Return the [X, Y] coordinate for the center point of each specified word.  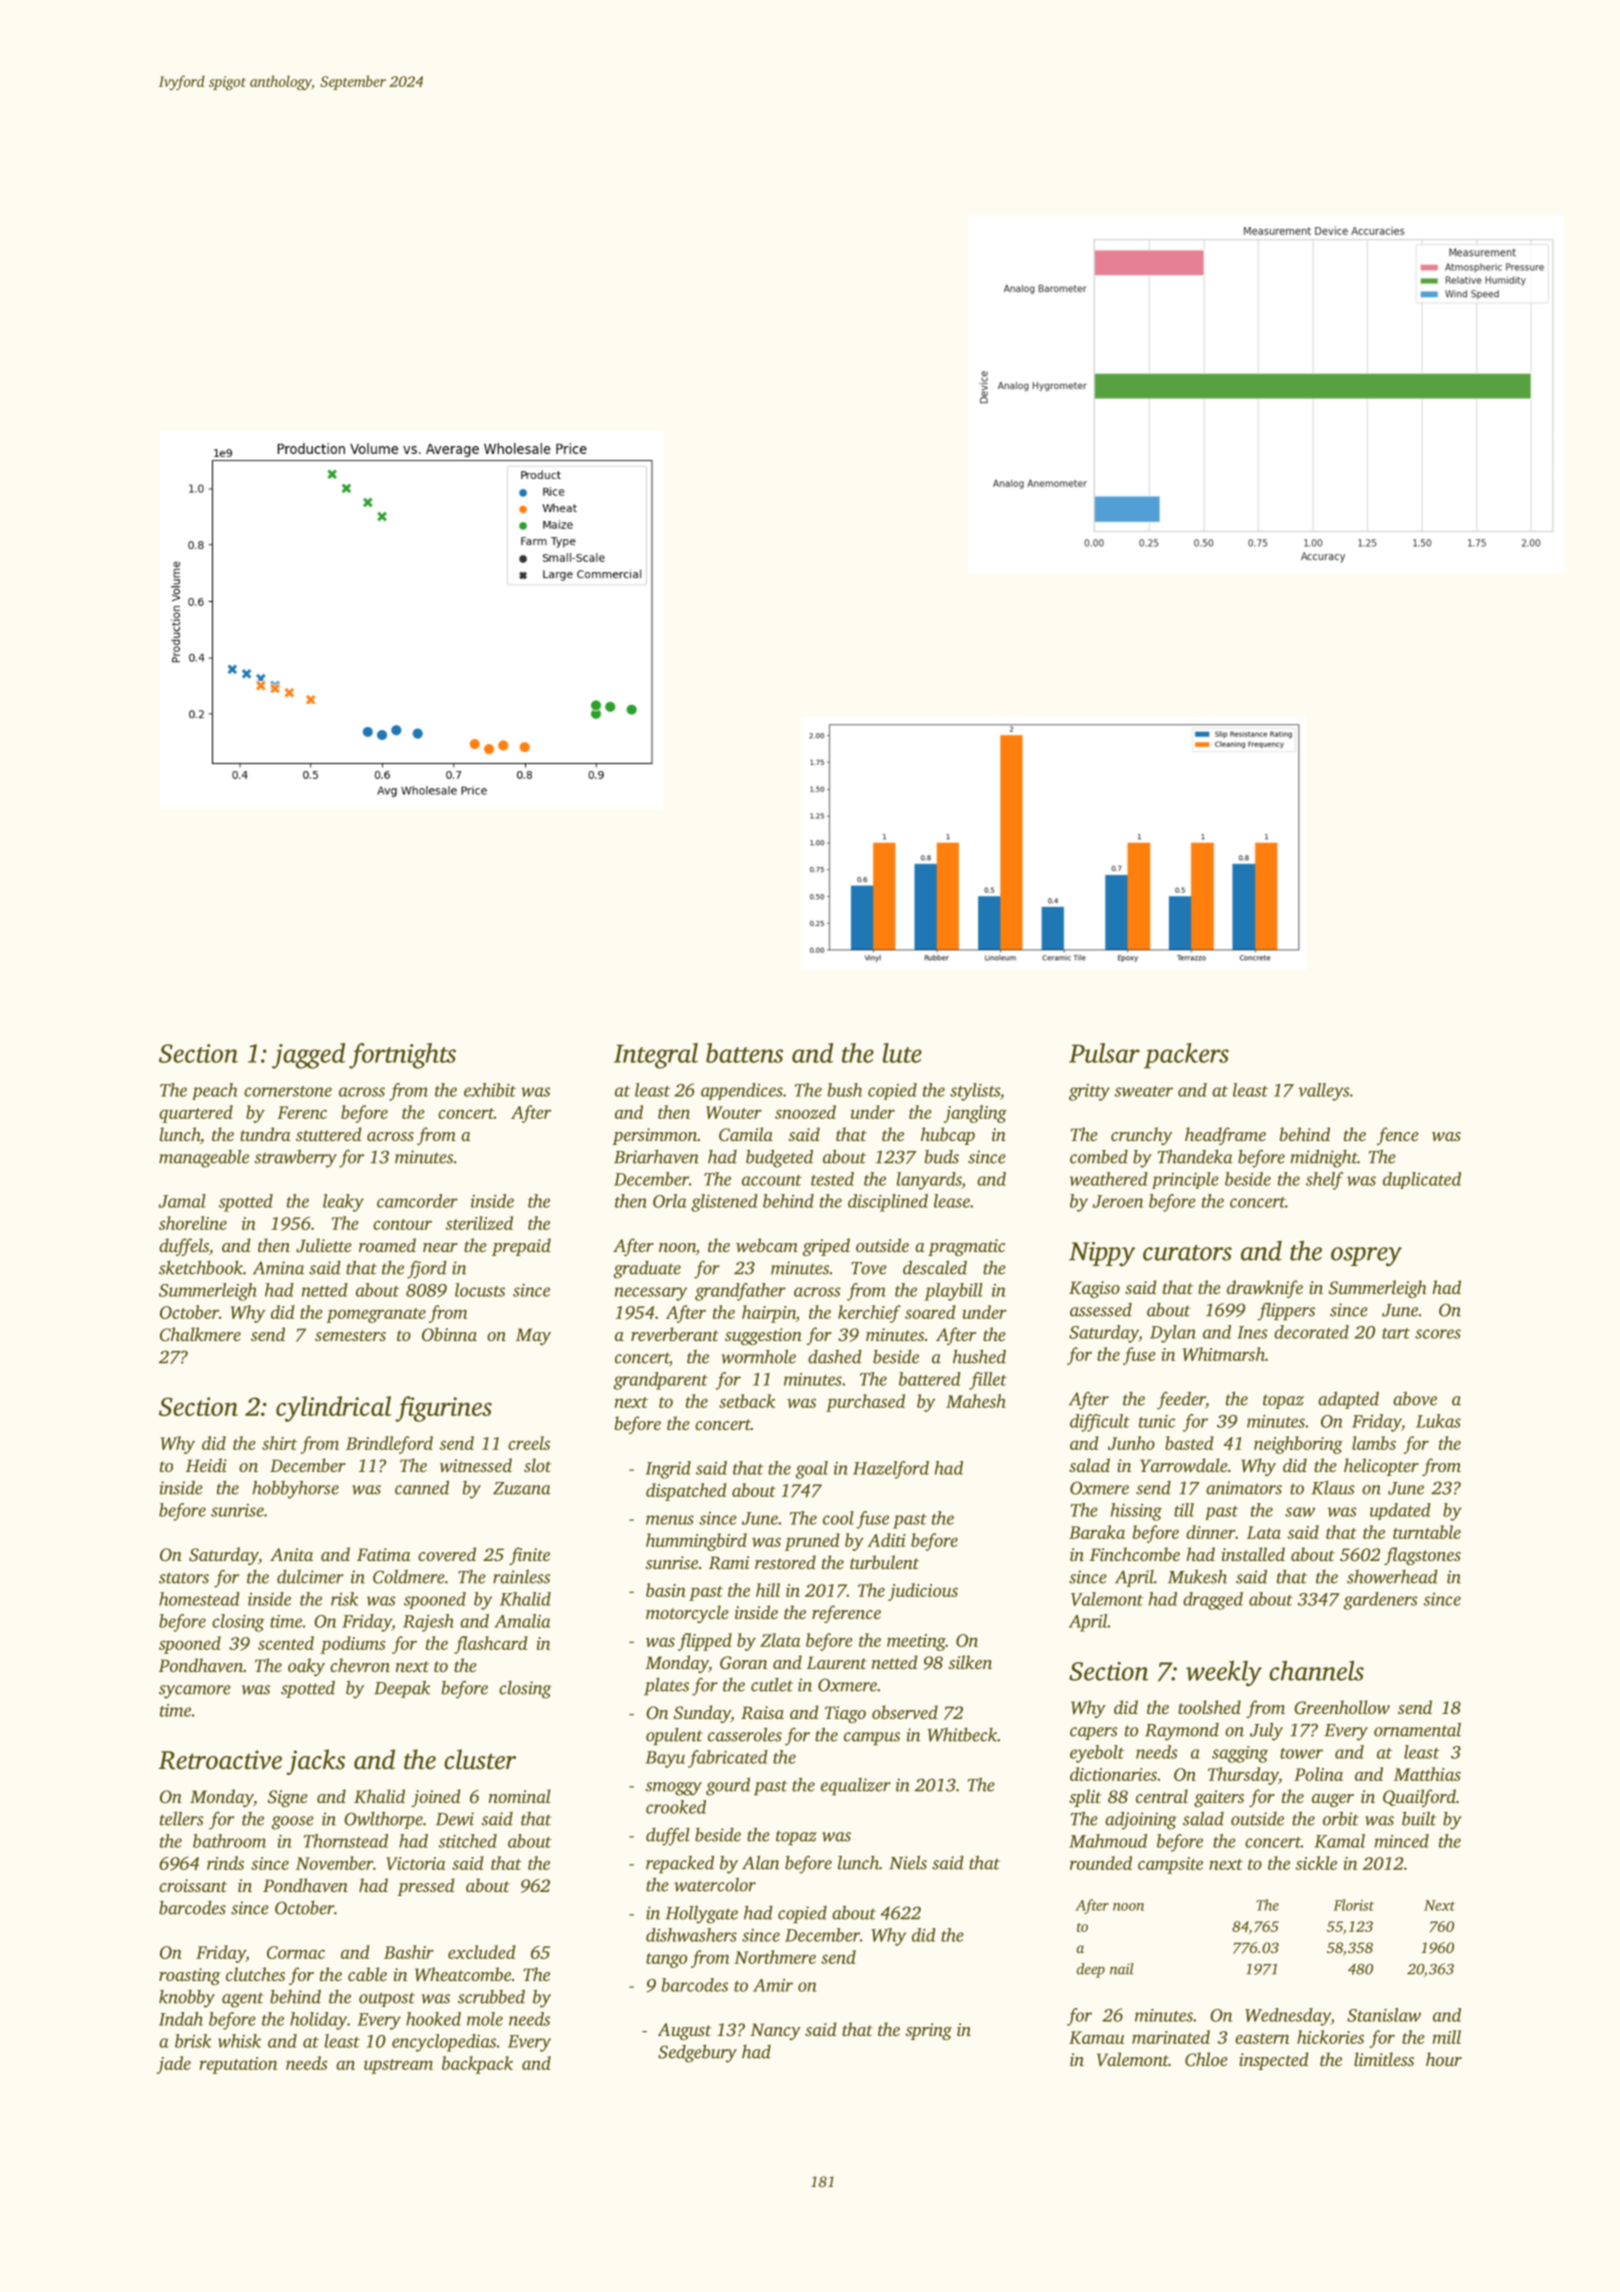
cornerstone [288, 1091]
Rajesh [428, 1623]
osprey [1366, 1257]
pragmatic [966, 1247]
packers [1186, 1056]
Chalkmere [200, 1334]
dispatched [686, 1492]
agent [243, 2000]
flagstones [1422, 1556]
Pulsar [1104, 1053]
